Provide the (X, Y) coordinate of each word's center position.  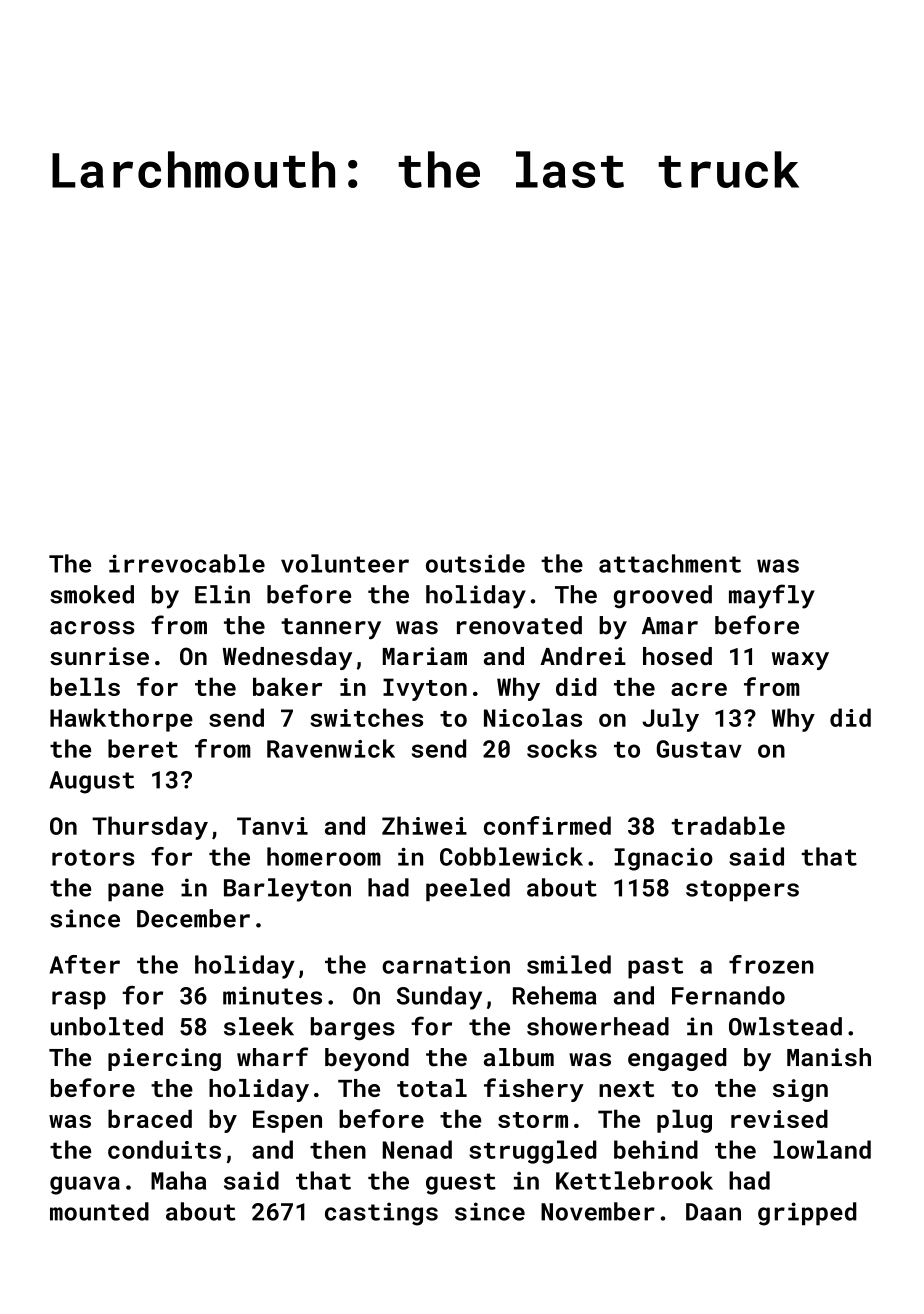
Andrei (583, 656)
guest (461, 1184)
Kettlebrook (634, 1180)
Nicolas (533, 717)
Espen (287, 1121)
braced (150, 1118)
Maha (178, 1180)
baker (287, 686)
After (84, 964)
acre (699, 689)
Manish (829, 1057)
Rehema (554, 995)
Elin (222, 594)
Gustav (699, 749)
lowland (822, 1149)
